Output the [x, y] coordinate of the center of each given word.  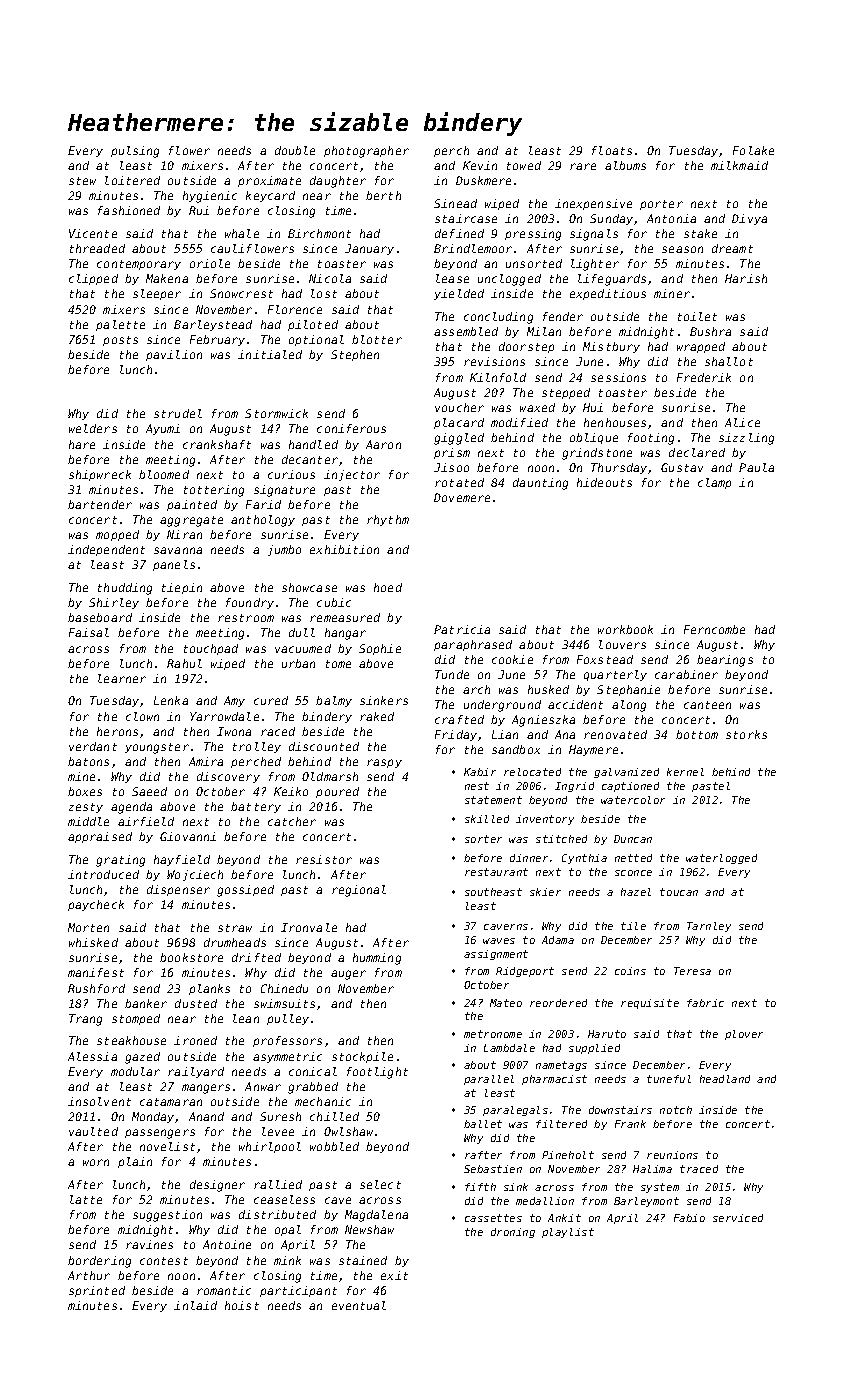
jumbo [284, 550]
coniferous [351, 428]
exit [394, 1275]
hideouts [604, 482]
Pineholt [568, 1155]
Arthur [89, 1275]
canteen [707, 705]
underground [502, 706]
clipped [93, 279]
